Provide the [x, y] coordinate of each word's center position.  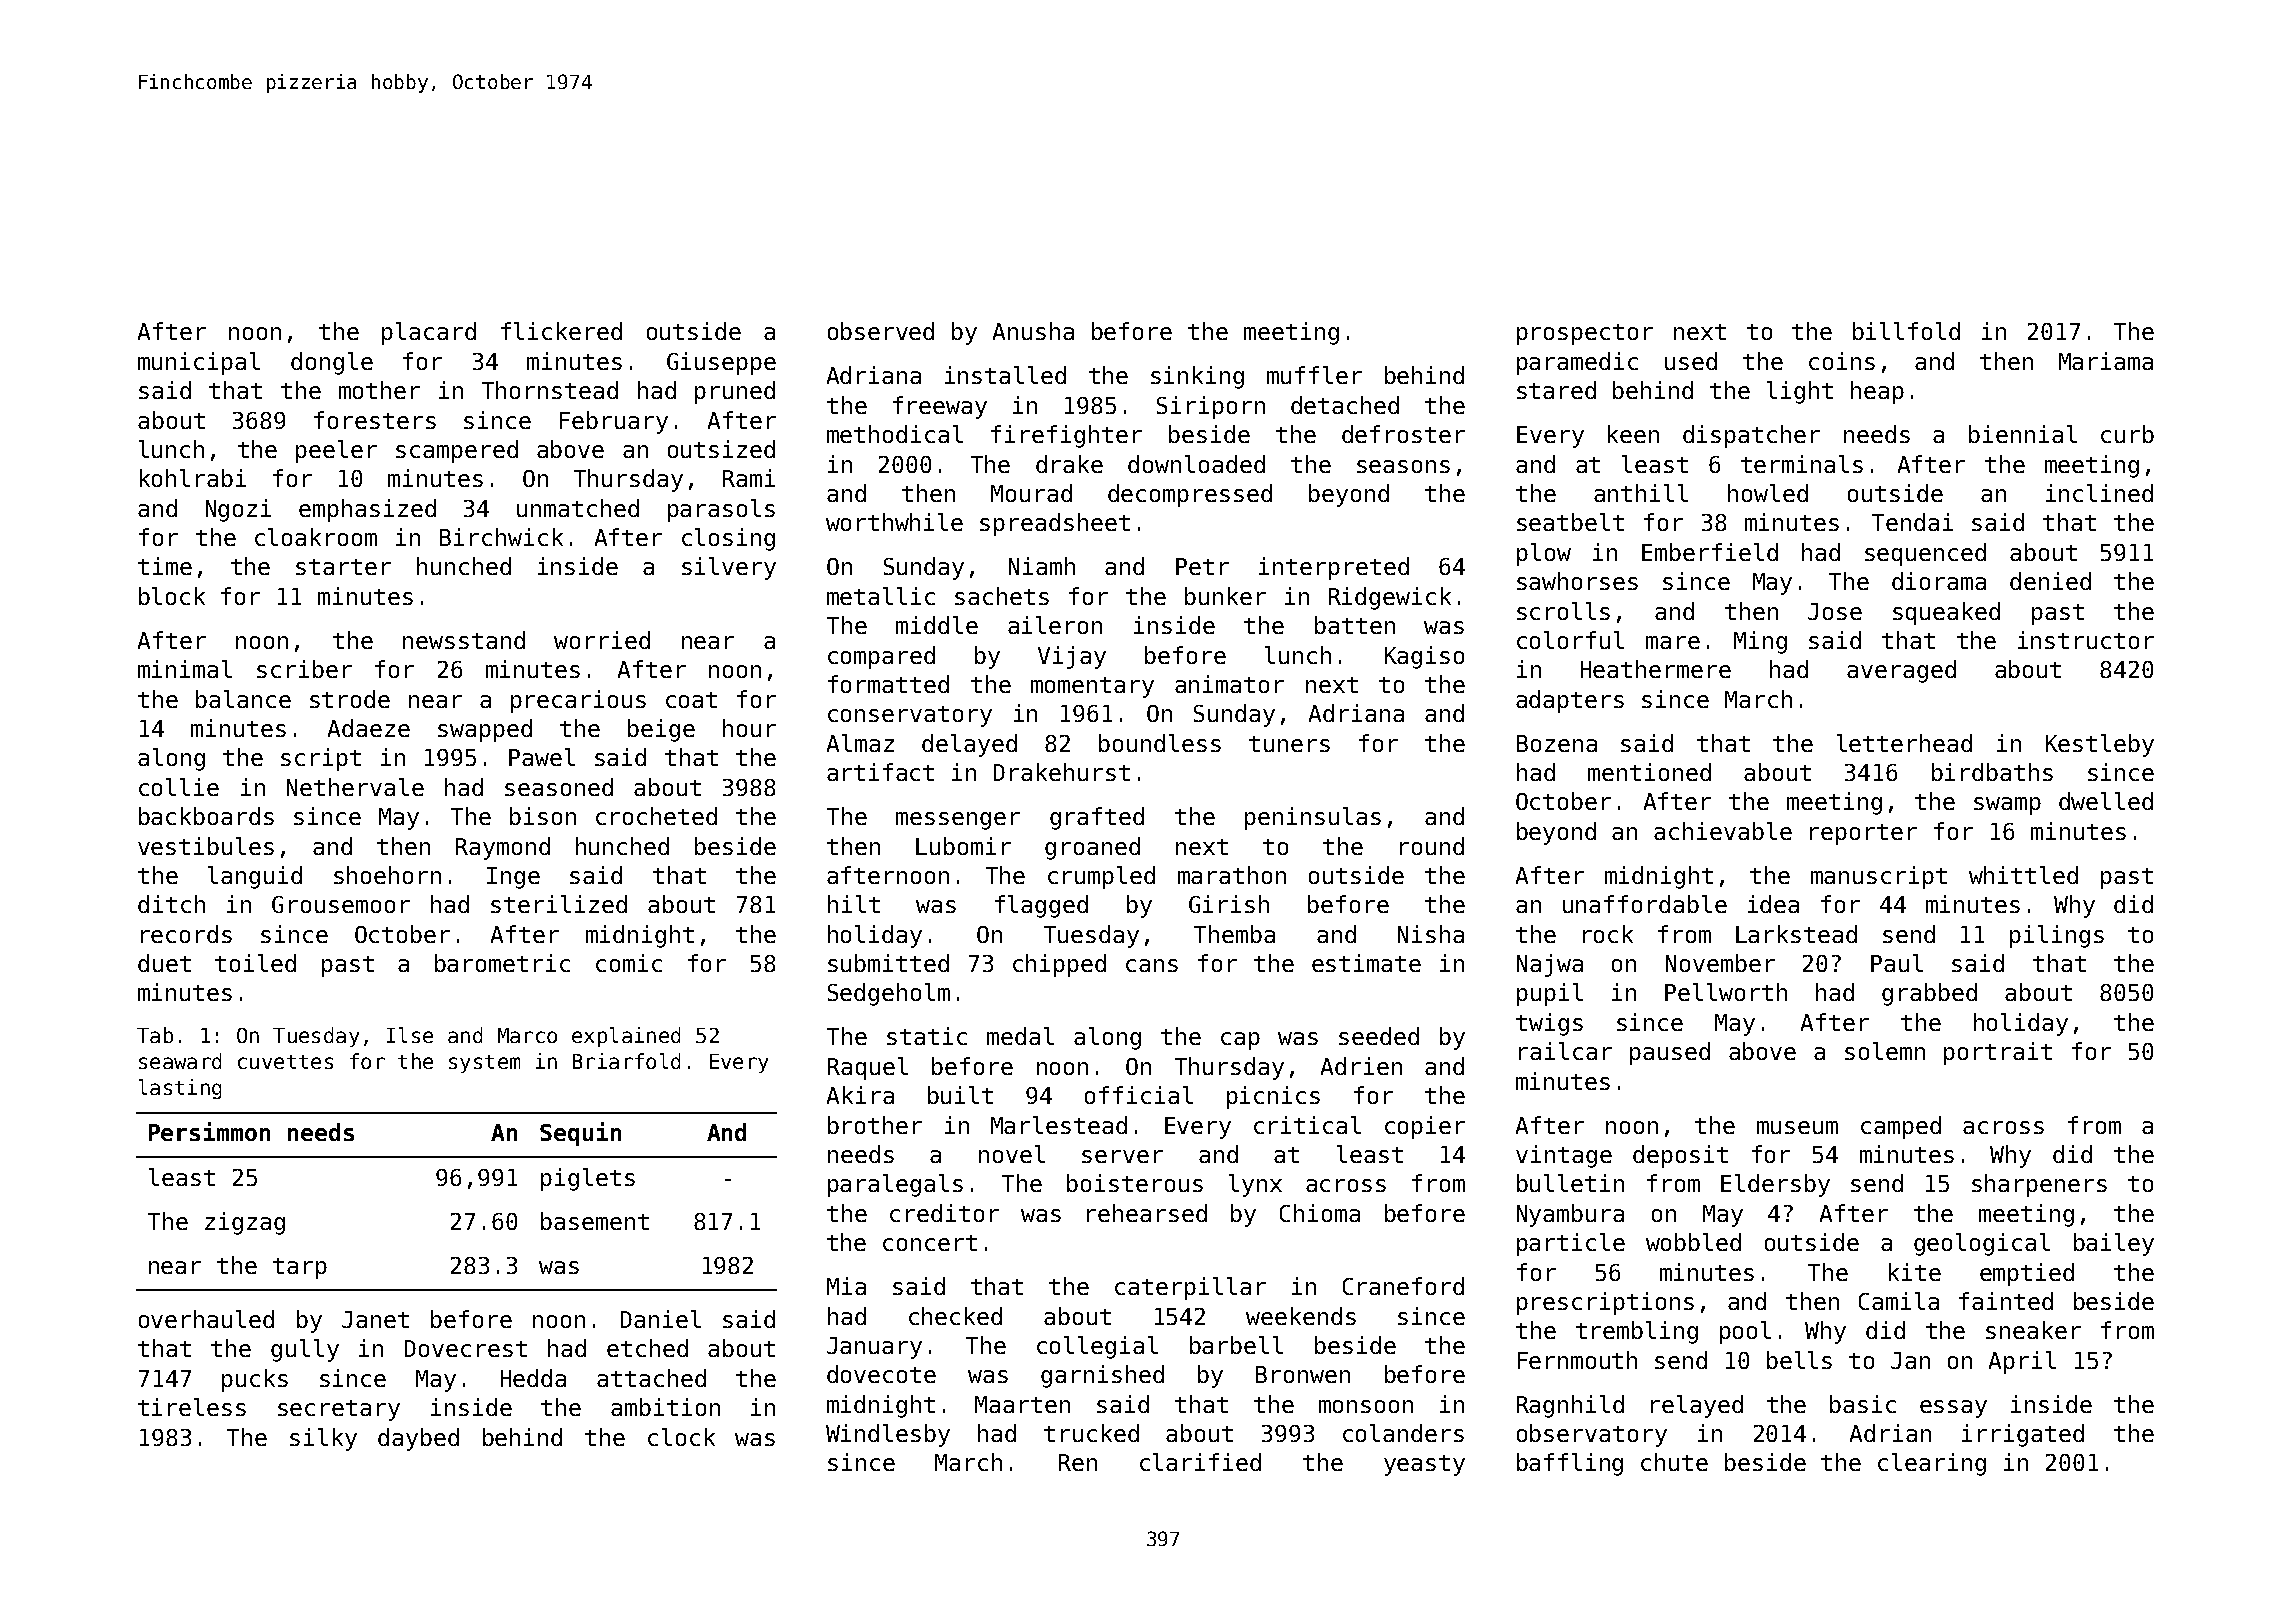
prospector [1585, 334]
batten [1355, 625]
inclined [2099, 493]
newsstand [464, 640]
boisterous [1135, 1183]
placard [429, 333]
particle [1571, 1244]
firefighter [1066, 436]
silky [323, 1439]
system [484, 1064]
